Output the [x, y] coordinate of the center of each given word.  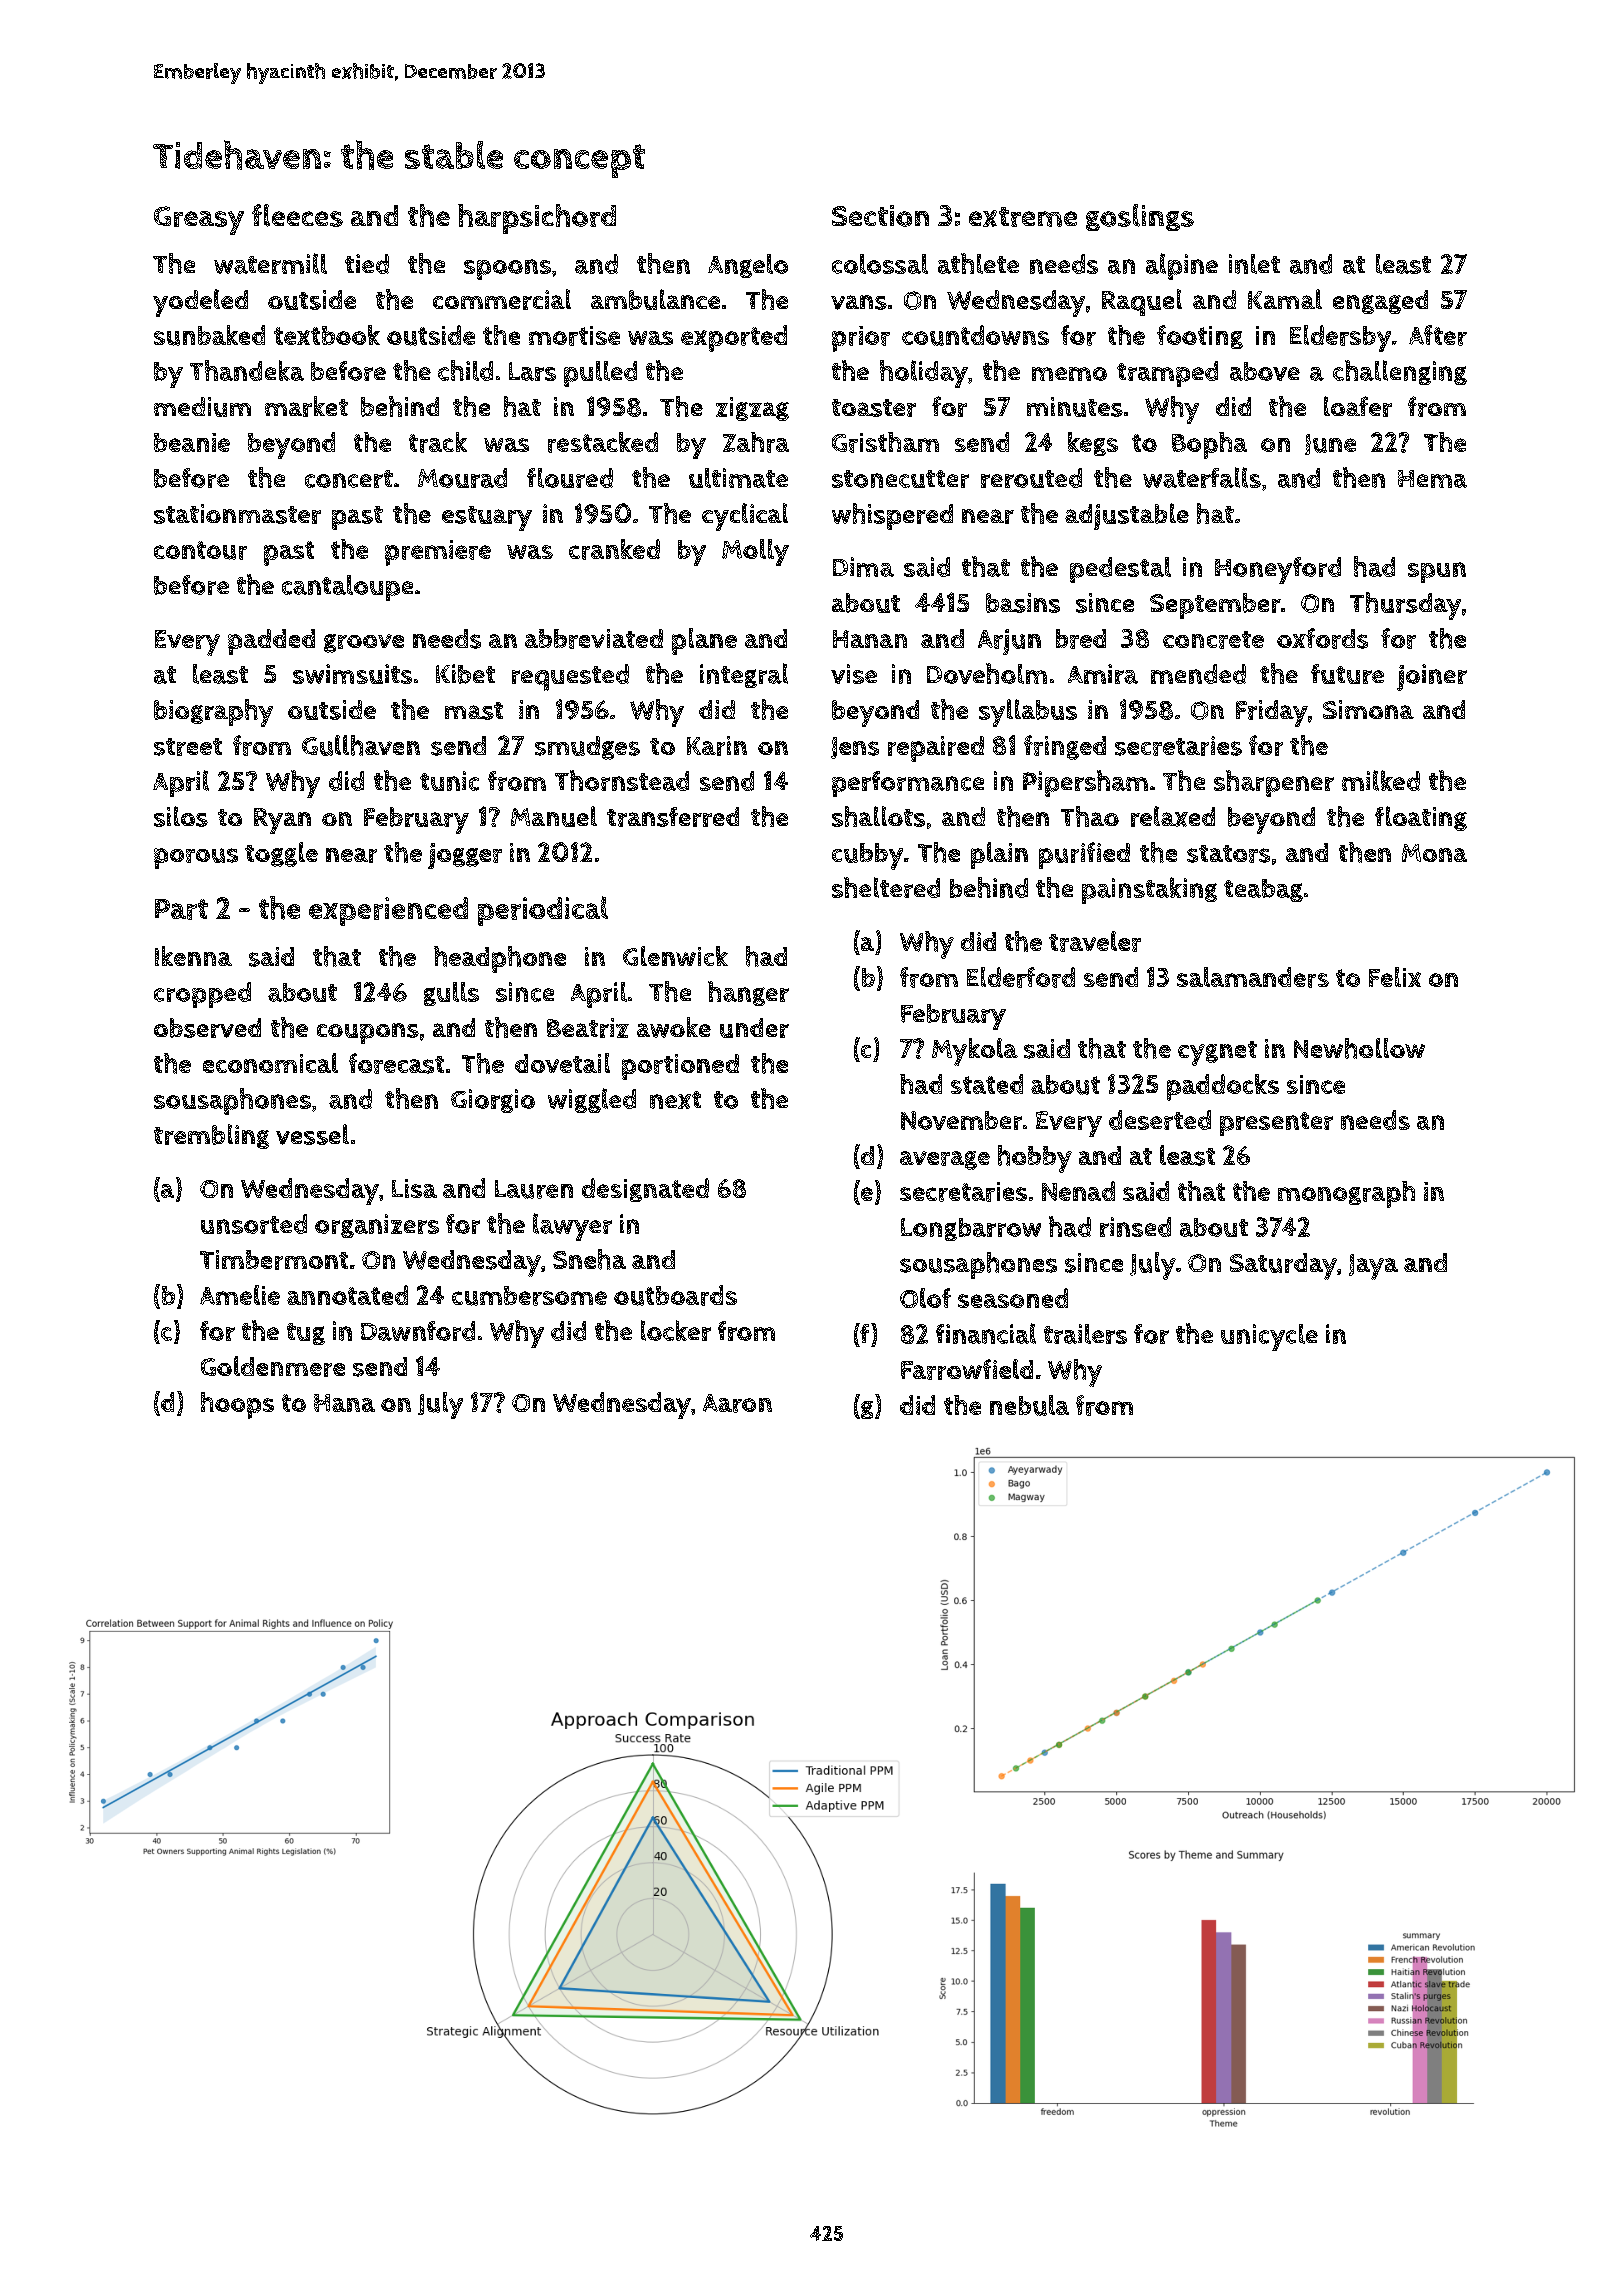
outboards [675, 1295]
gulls [451, 994]
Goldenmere [273, 1366]
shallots [878, 816]
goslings [1140, 217]
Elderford [1021, 977]
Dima [863, 567]
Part [181, 909]
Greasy [199, 220]
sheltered [886, 887]
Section [880, 216]
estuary [487, 518]
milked [1381, 780]
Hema [1432, 479]
